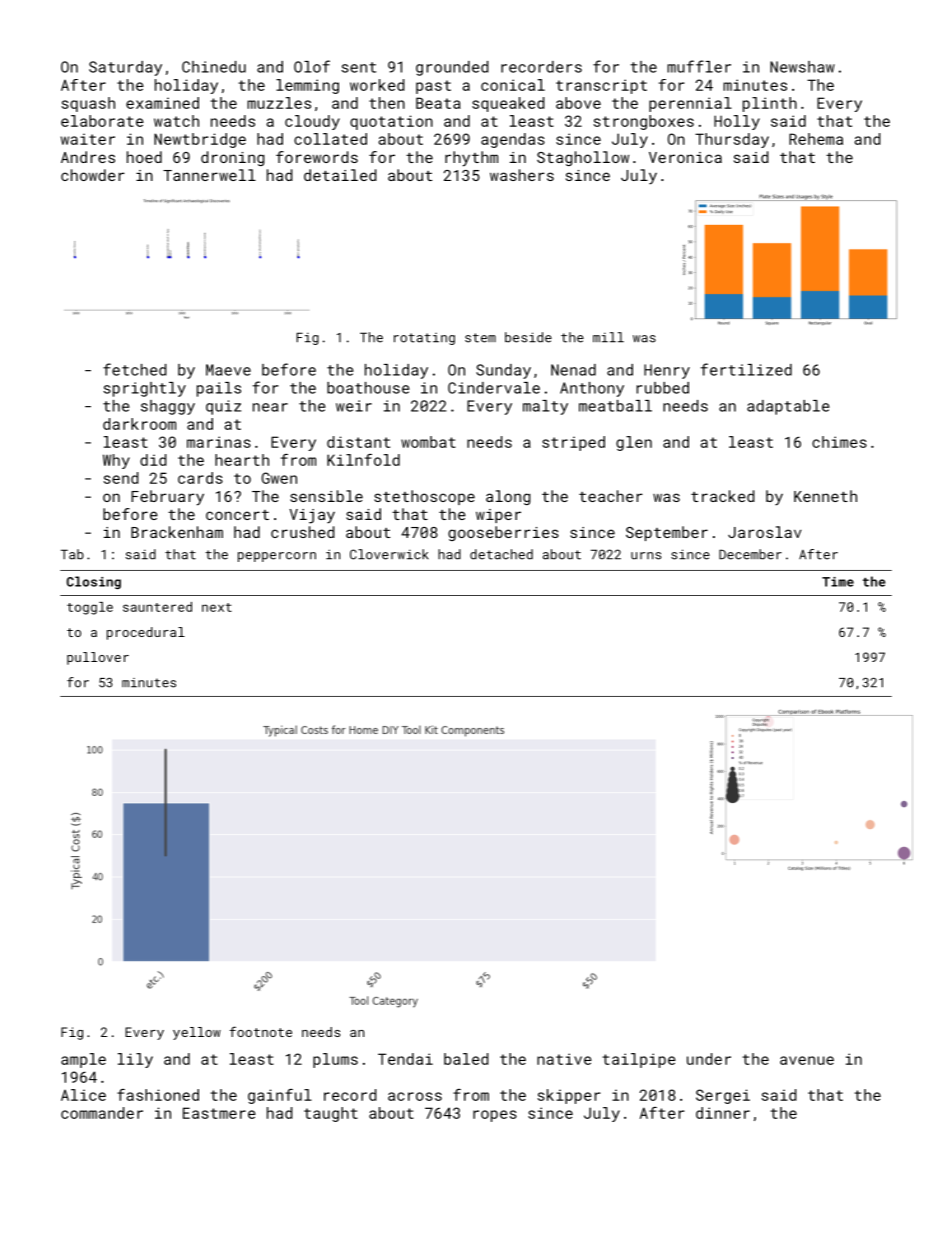 Image resolution: width=952 pixels, height=1233 pixels. Describe the element at coordinates (146, 633) in the image. I see `procedural` at that location.
